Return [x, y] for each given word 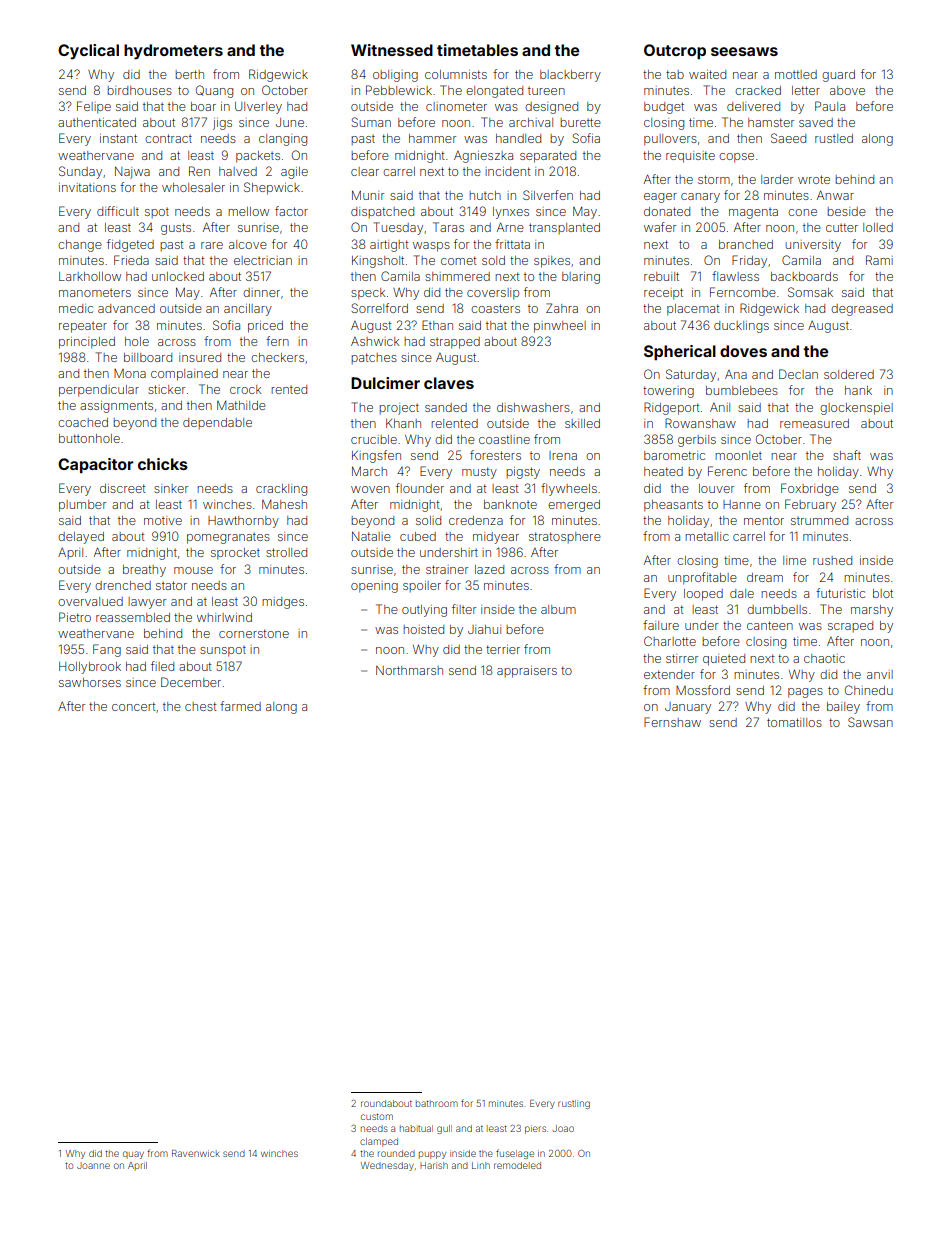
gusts [176, 229]
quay [133, 1155]
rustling [574, 1104]
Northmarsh [409, 670]
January [688, 708]
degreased [862, 310]
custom [377, 1116]
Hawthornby [243, 522]
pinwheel [560, 327]
